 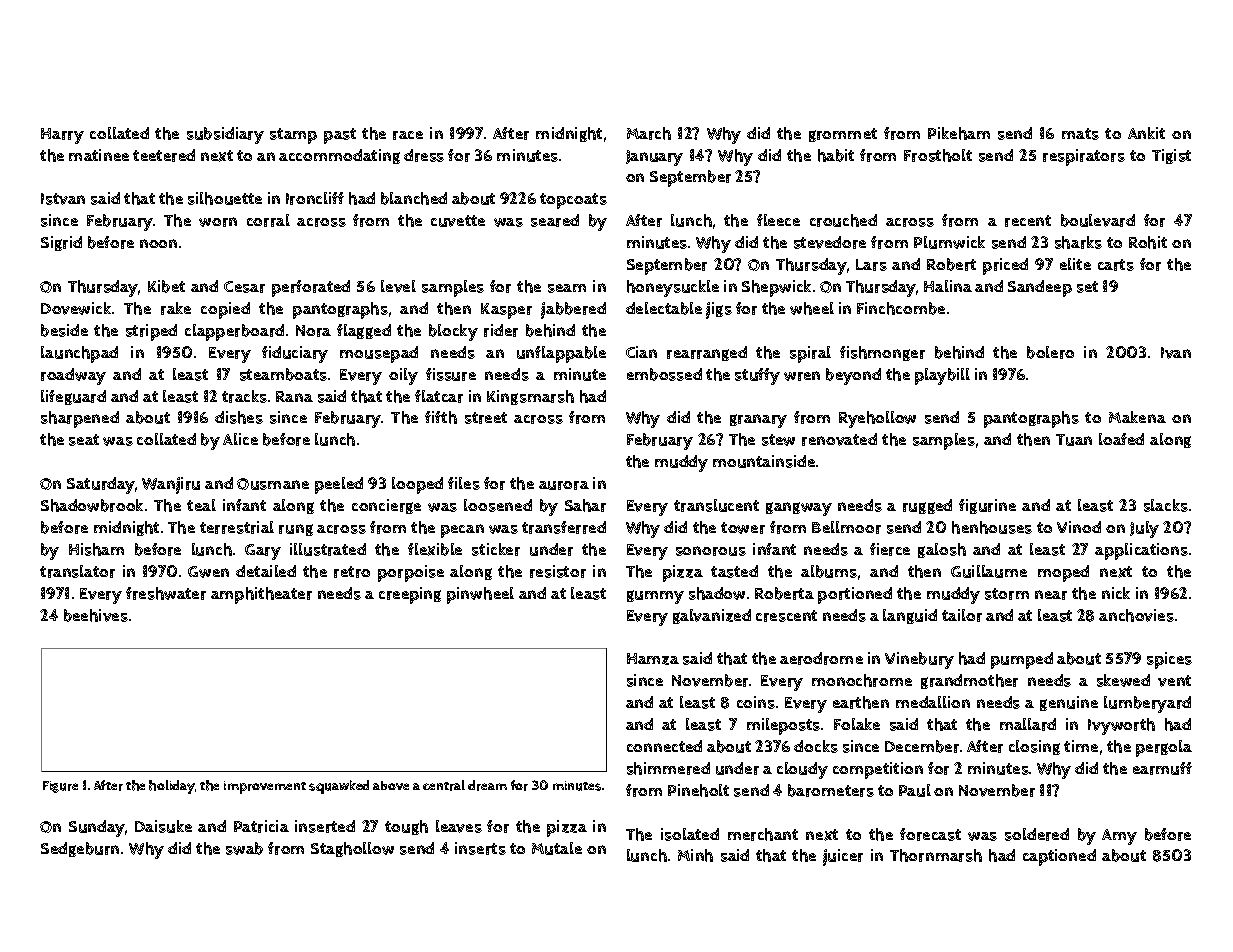 What do you see at coordinates (1028, 221) in the image?
I see `recent` at bounding box center [1028, 221].
